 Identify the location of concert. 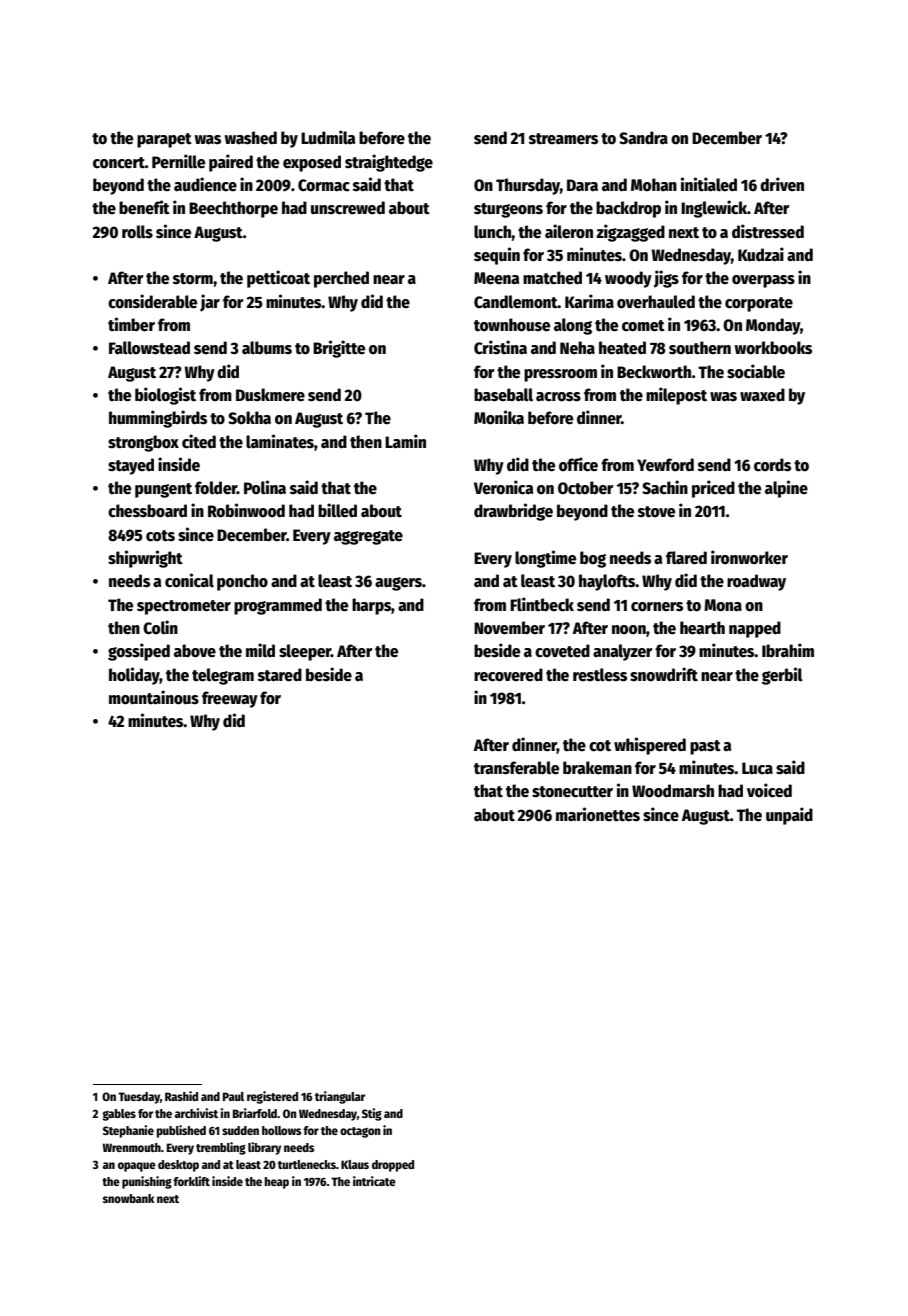
(119, 163).
